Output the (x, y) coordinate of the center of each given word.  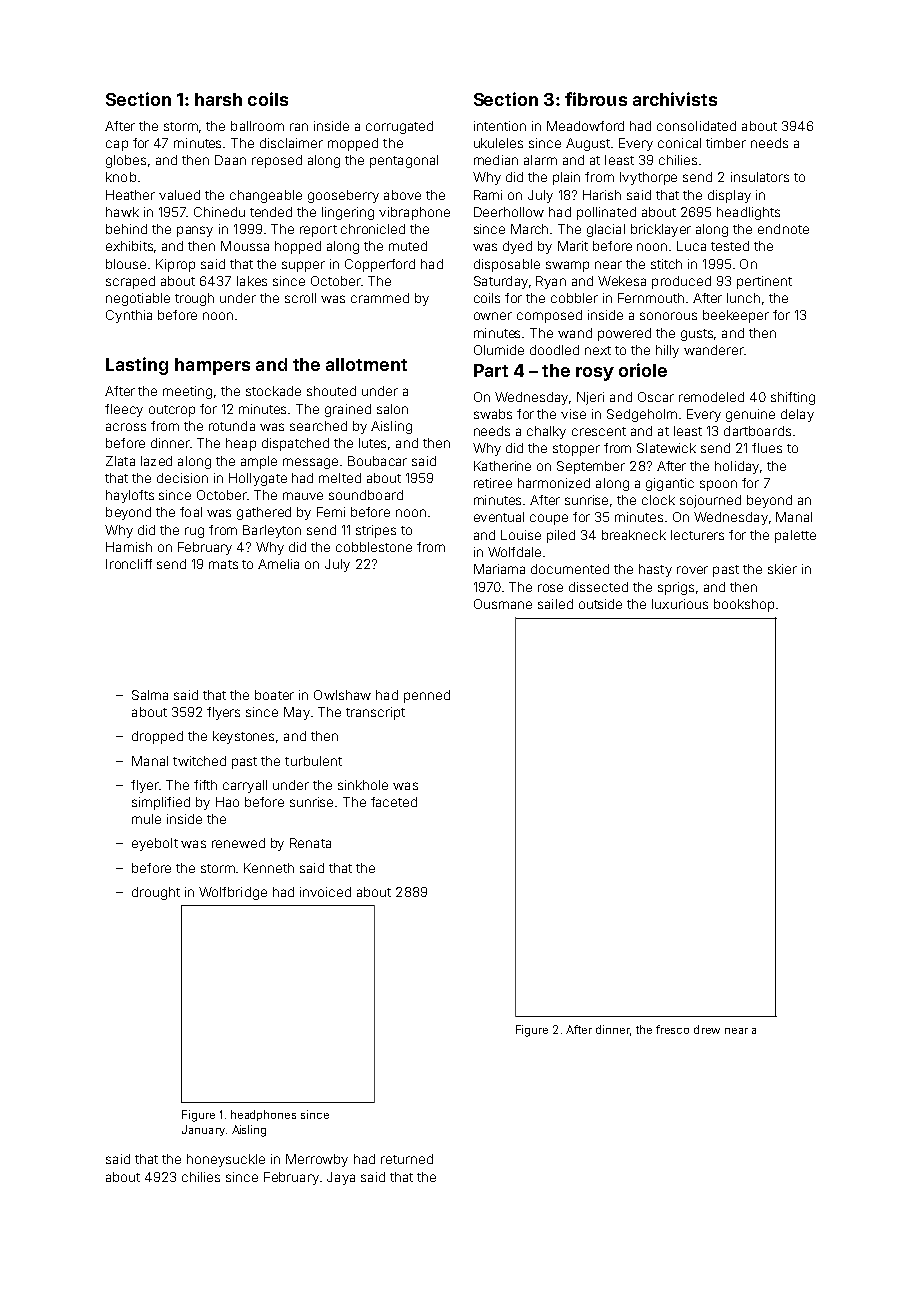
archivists (675, 99)
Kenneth (269, 868)
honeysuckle (226, 1160)
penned (427, 696)
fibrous (596, 99)
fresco (672, 1029)
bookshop (744, 605)
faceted (394, 802)
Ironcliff (129, 564)
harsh (218, 99)
